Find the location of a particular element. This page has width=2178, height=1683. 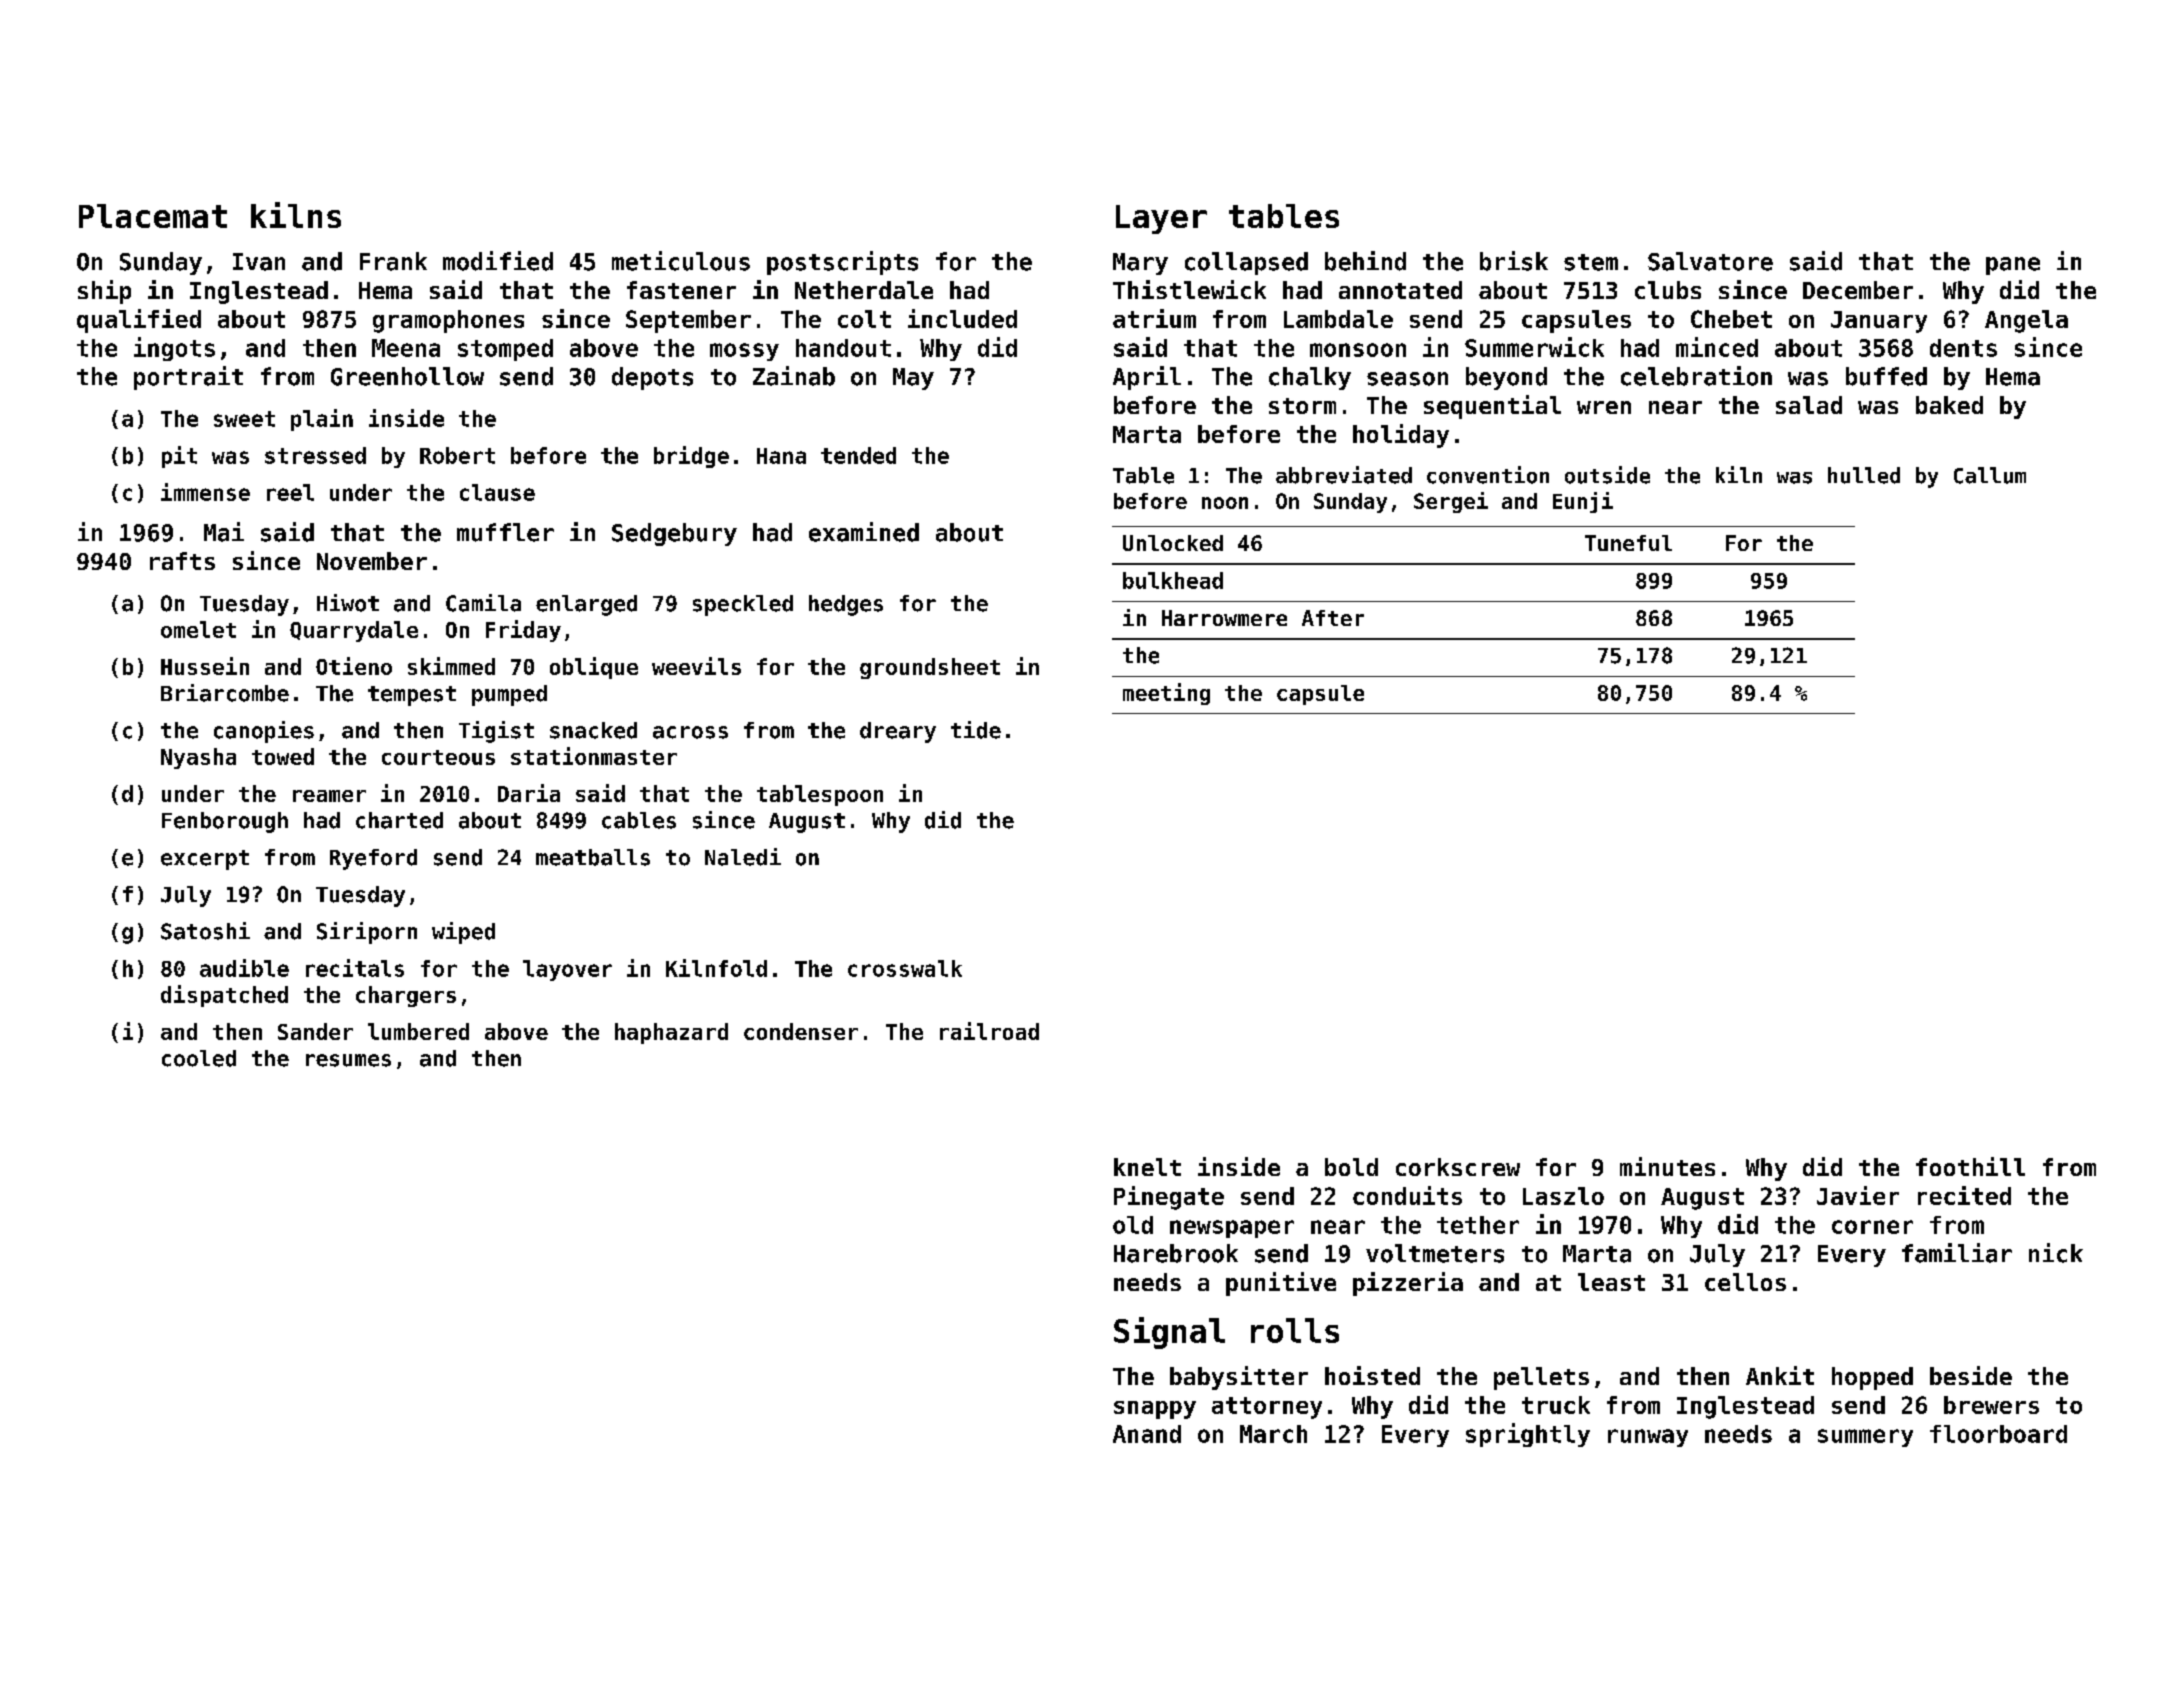

Layer is located at coordinates (1161, 219).
